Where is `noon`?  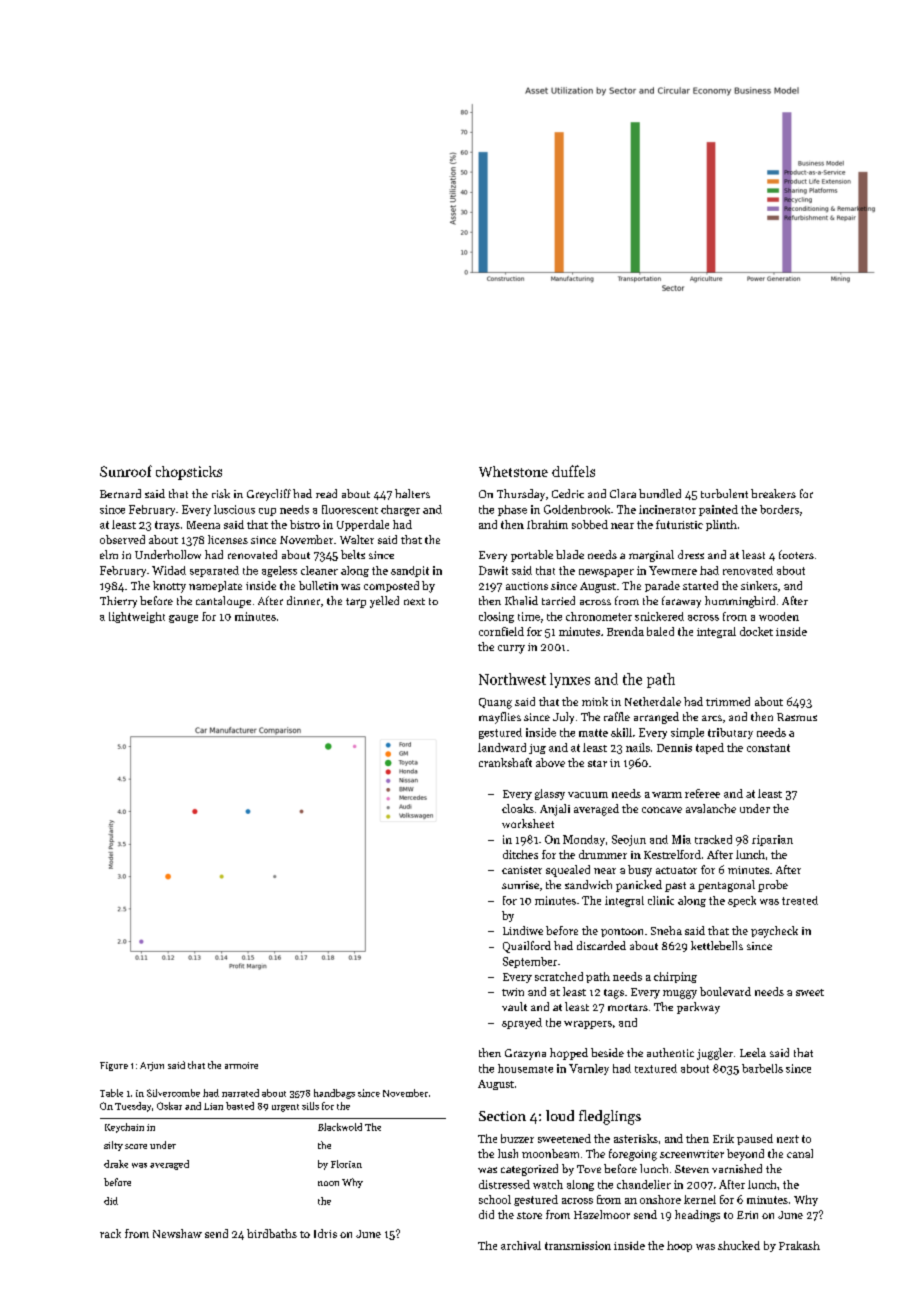
noon is located at coordinates (328, 1183).
